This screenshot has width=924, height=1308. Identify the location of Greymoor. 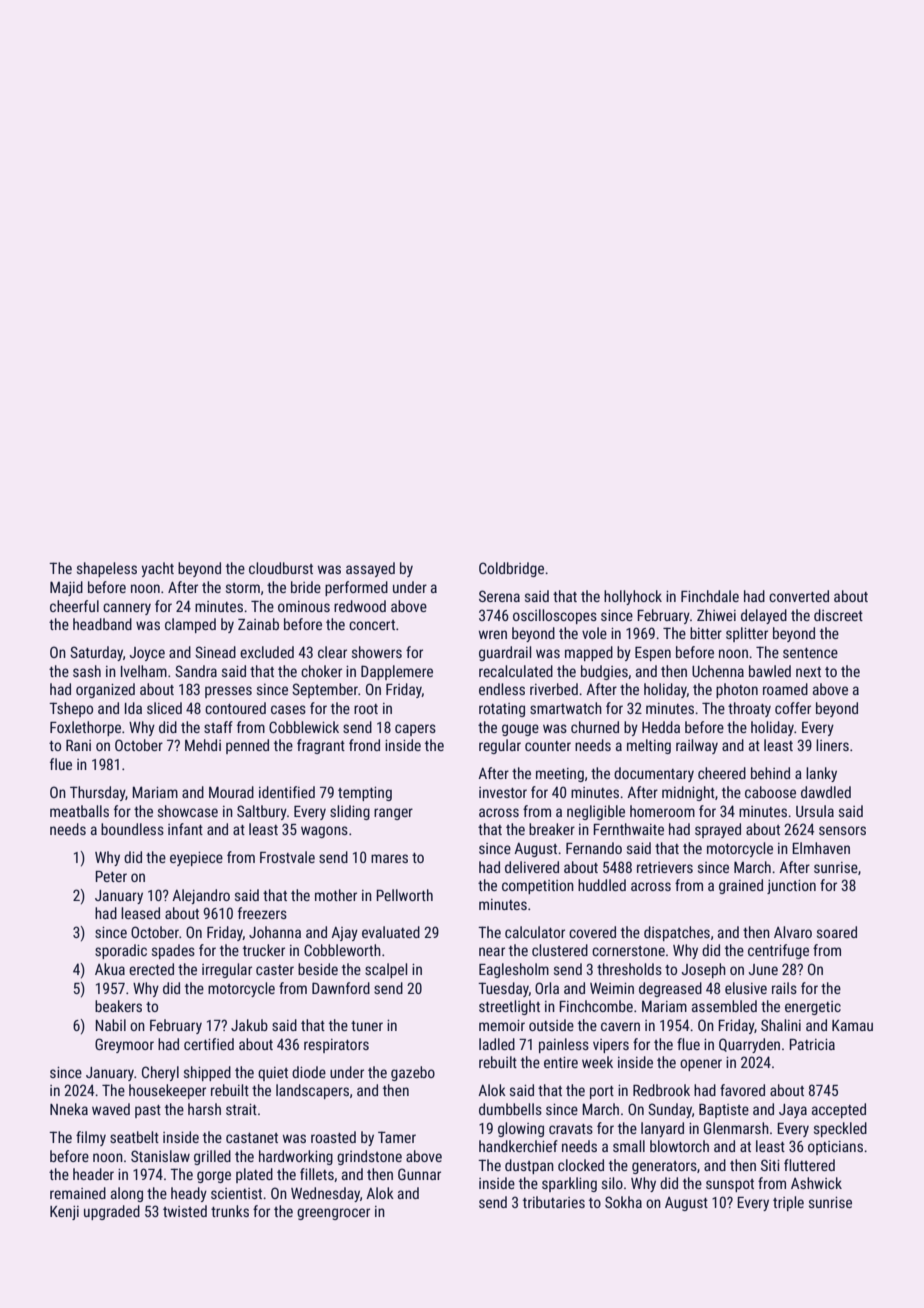
(124, 1045).
